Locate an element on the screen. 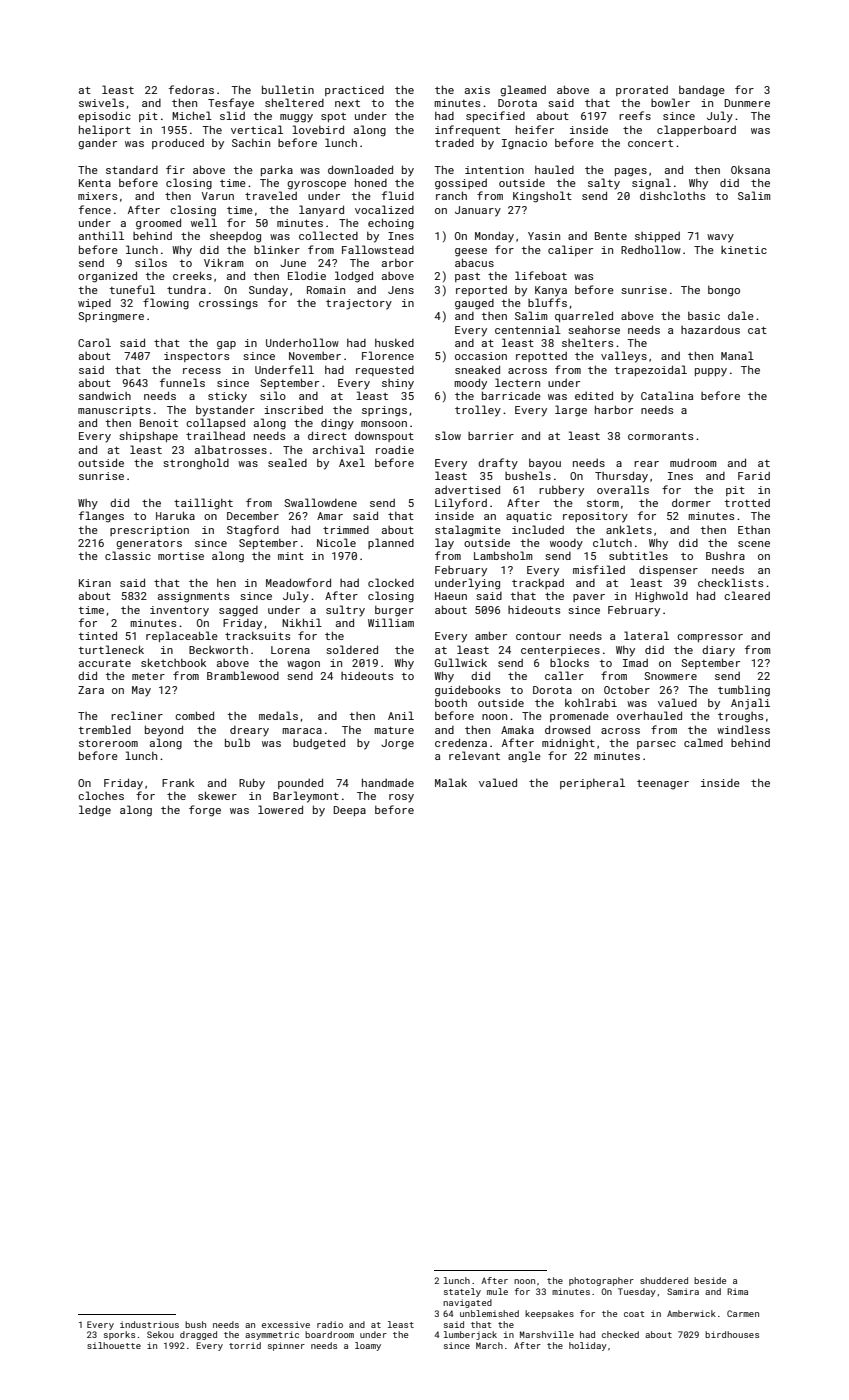 Image resolution: width=849 pixels, height=1400 pixels. bulletin is located at coordinates (288, 89).
